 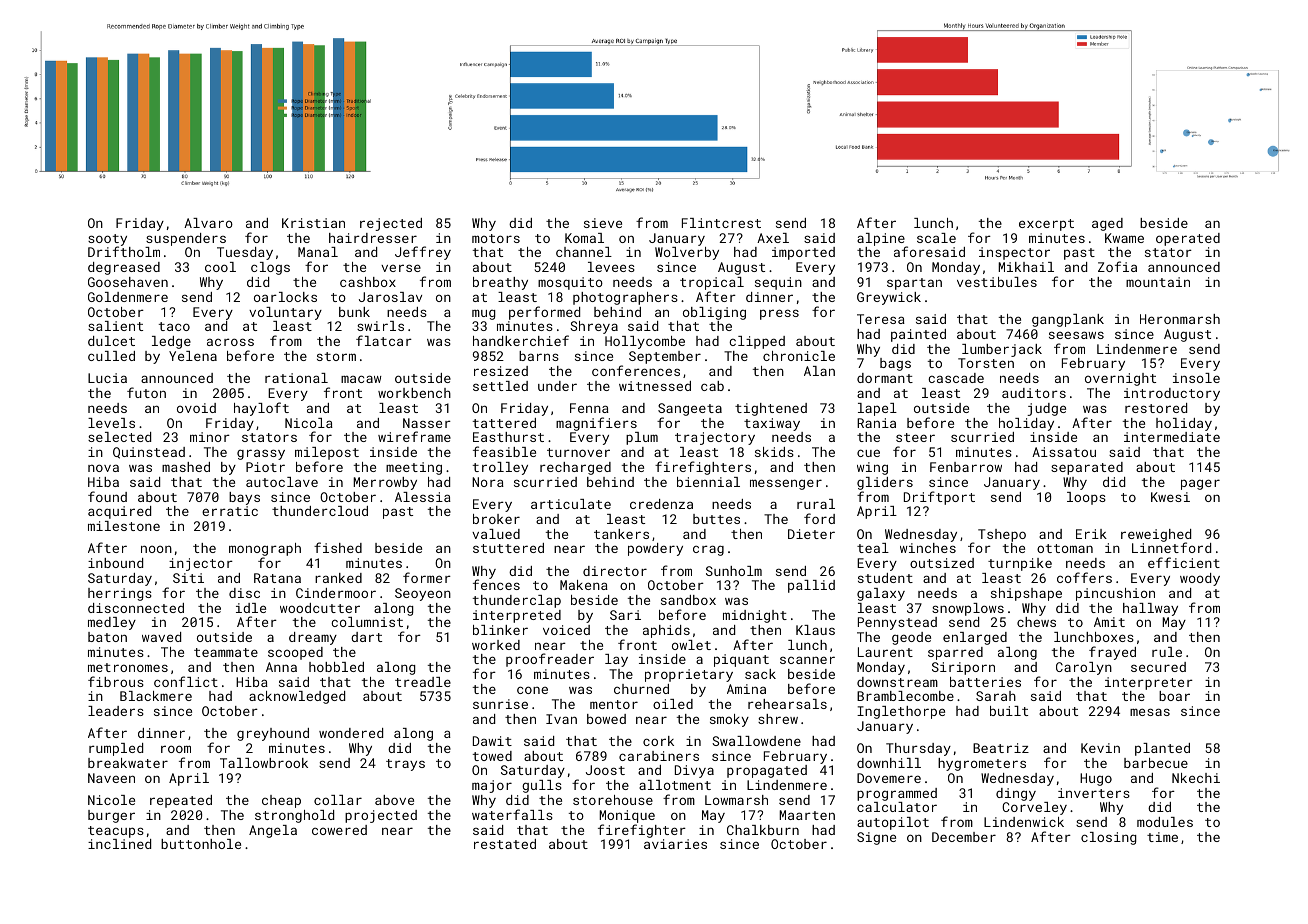 What do you see at coordinates (1120, 379) in the screenshot?
I see `overnight` at bounding box center [1120, 379].
